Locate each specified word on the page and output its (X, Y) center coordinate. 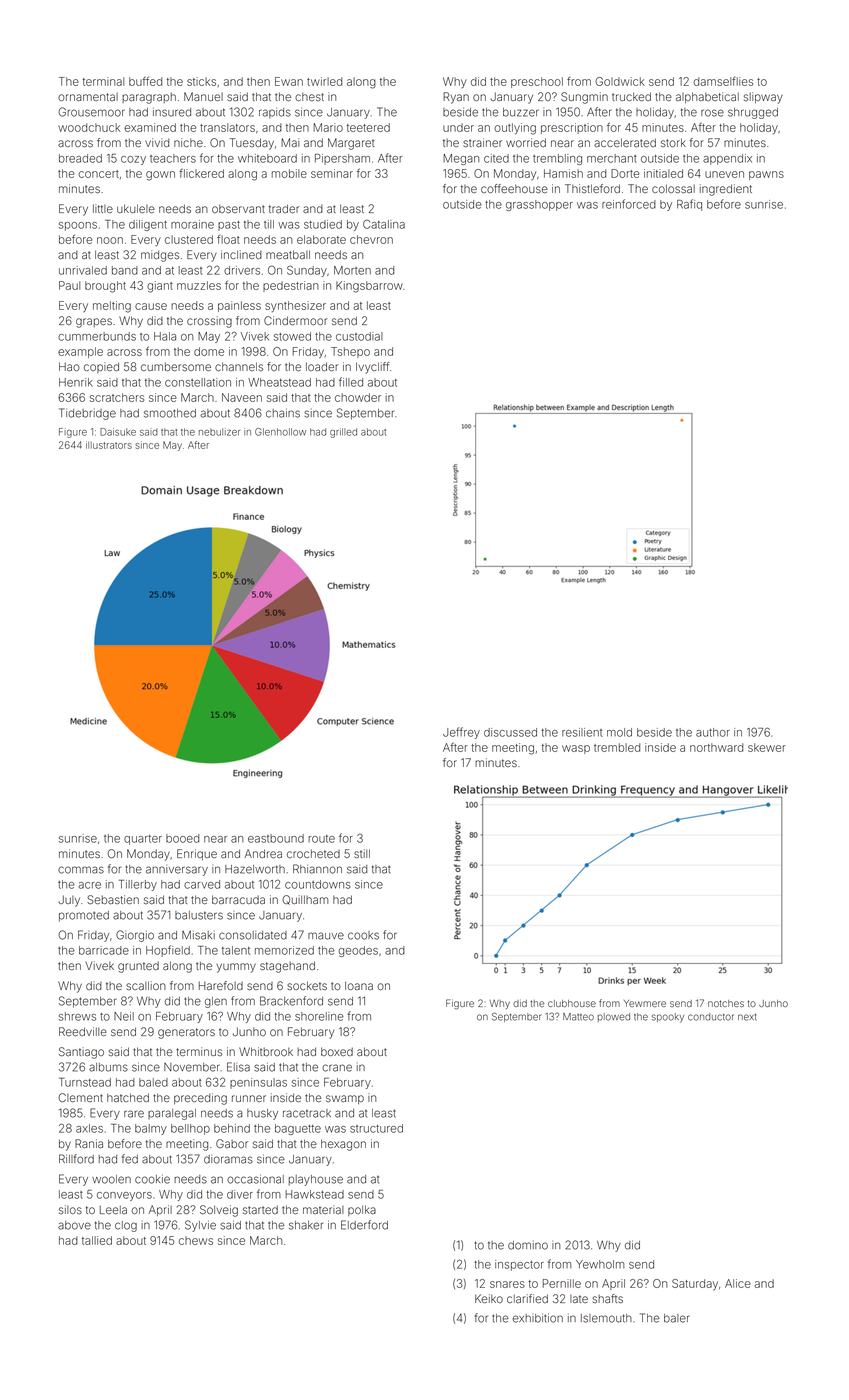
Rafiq (689, 205)
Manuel (203, 96)
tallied (97, 1240)
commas (81, 870)
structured (376, 1128)
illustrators (109, 445)
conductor (711, 1017)
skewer (767, 747)
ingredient (726, 190)
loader (322, 366)
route (321, 839)
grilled (343, 433)
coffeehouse (514, 188)
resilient (582, 732)
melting (112, 307)
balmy (151, 1129)
